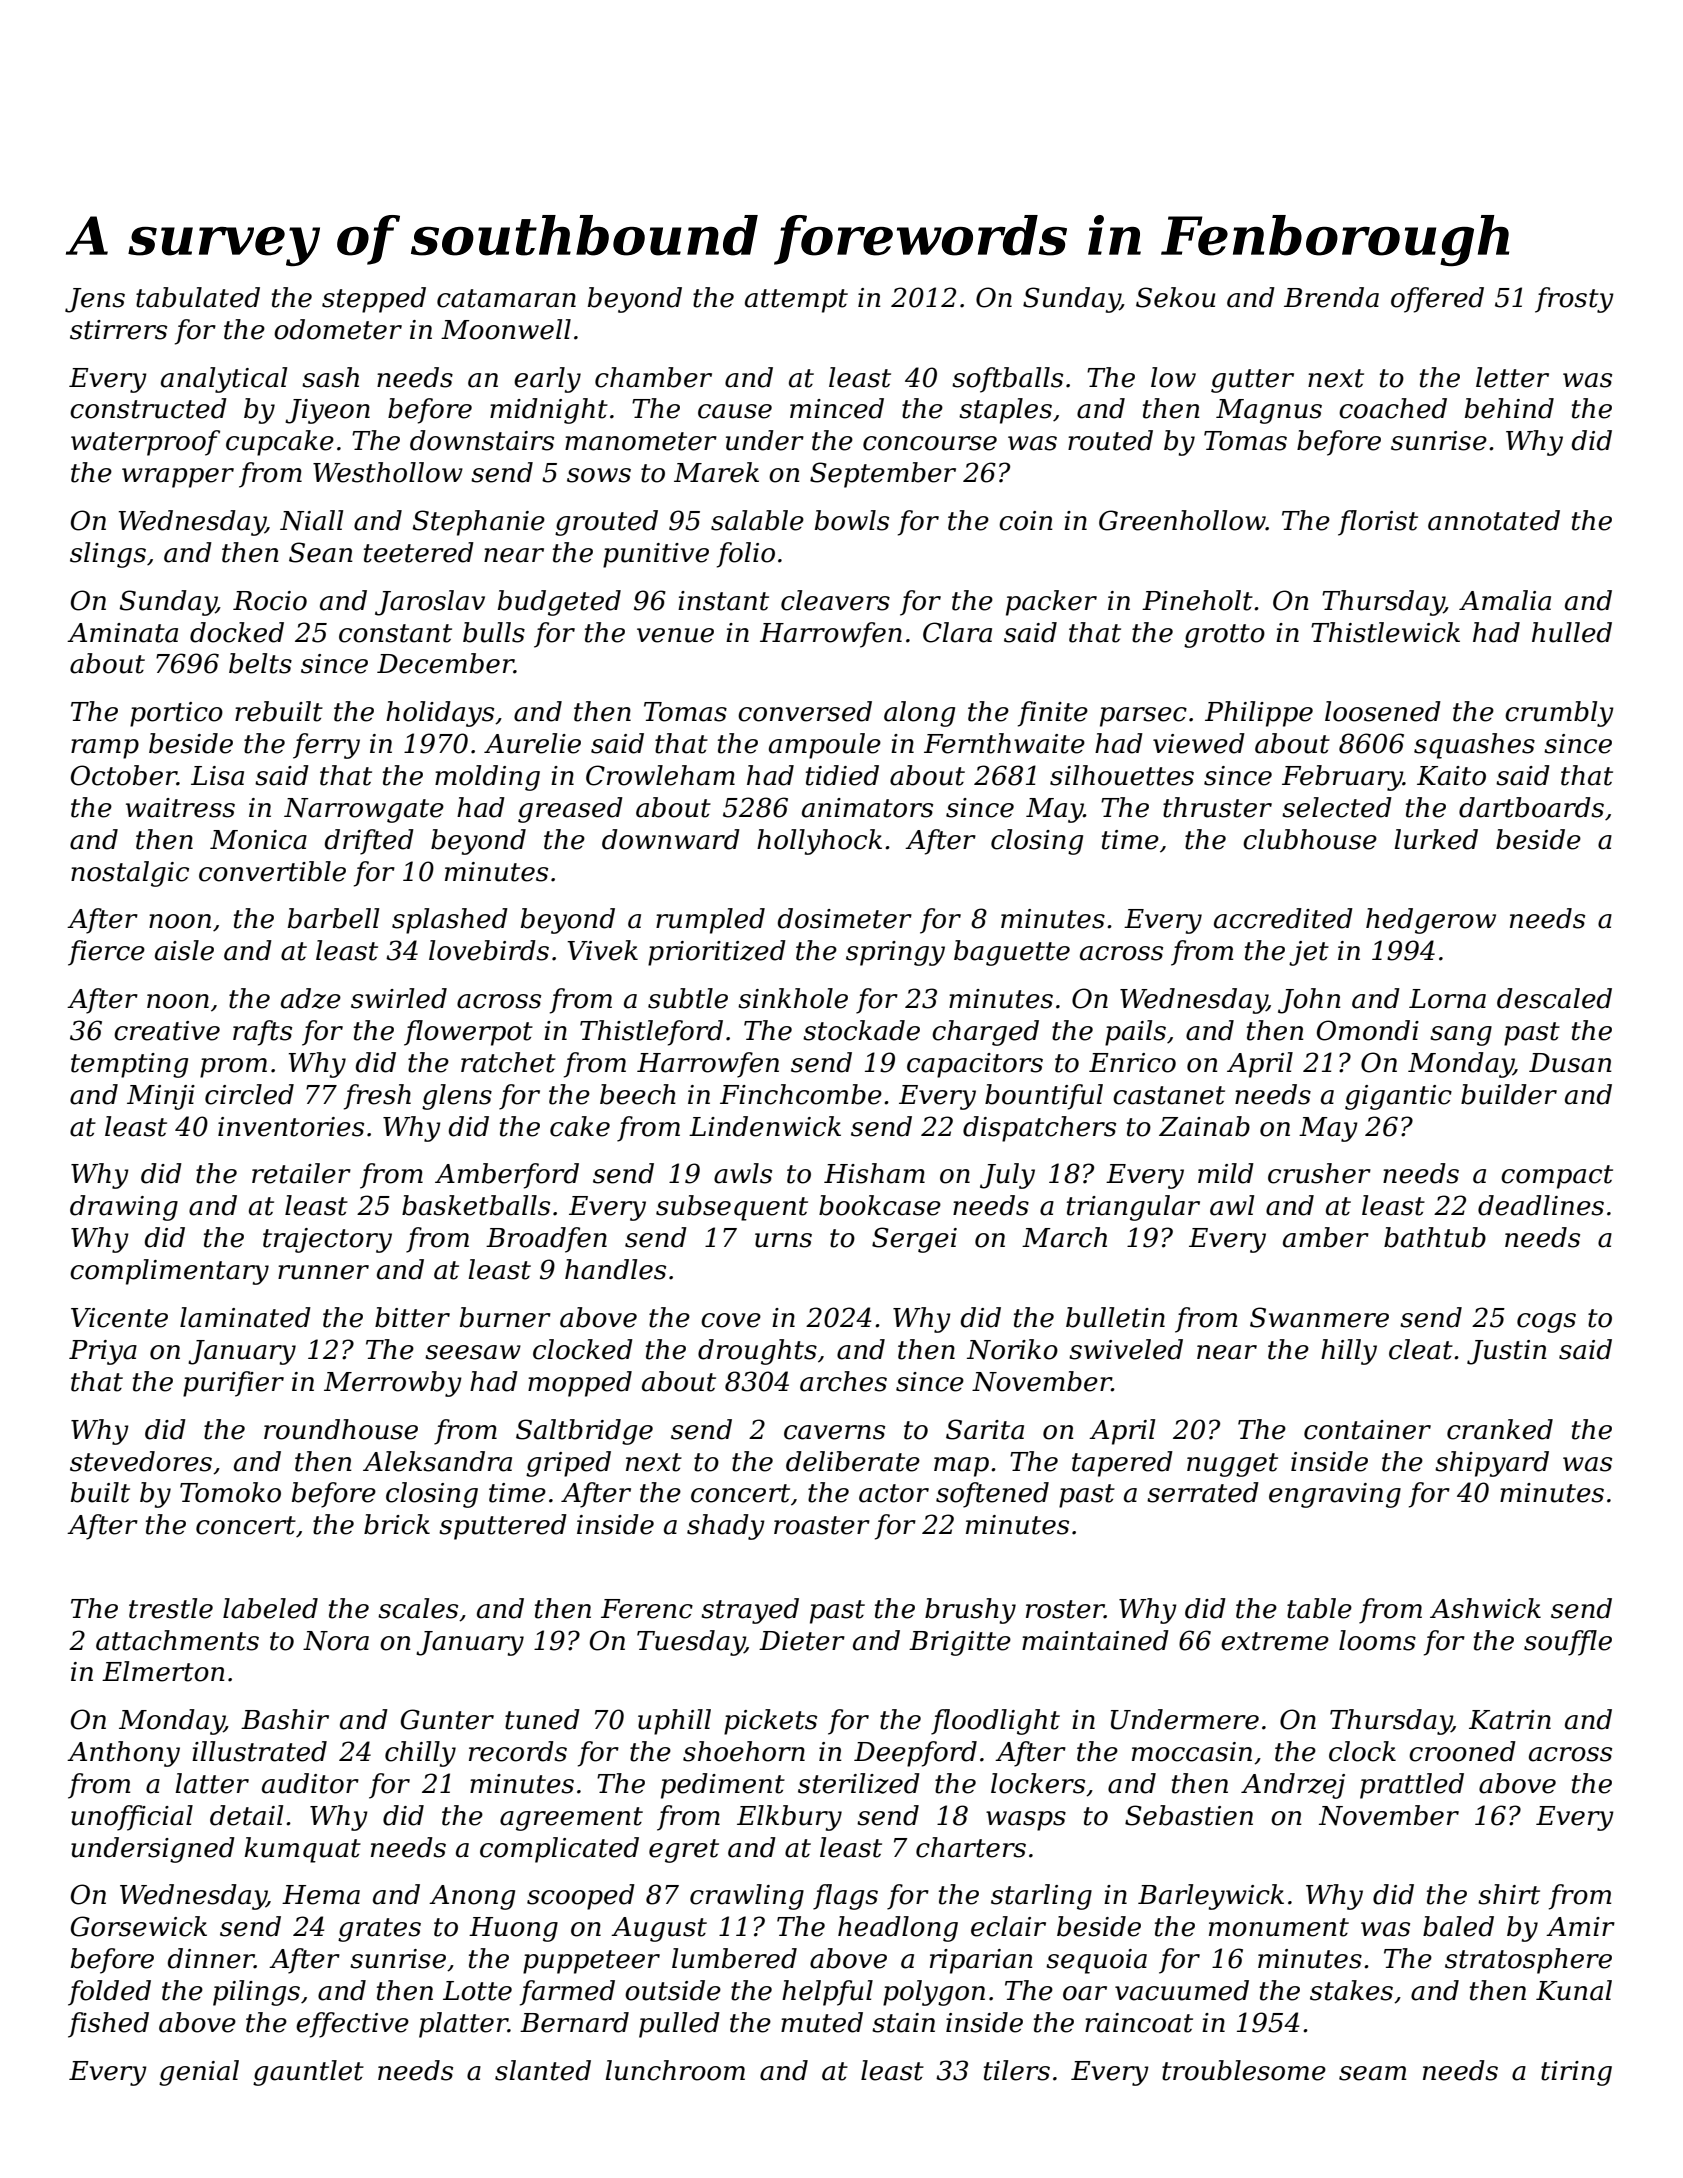 This image has width=1683, height=2178. I want to click on ferry, so click(326, 746).
